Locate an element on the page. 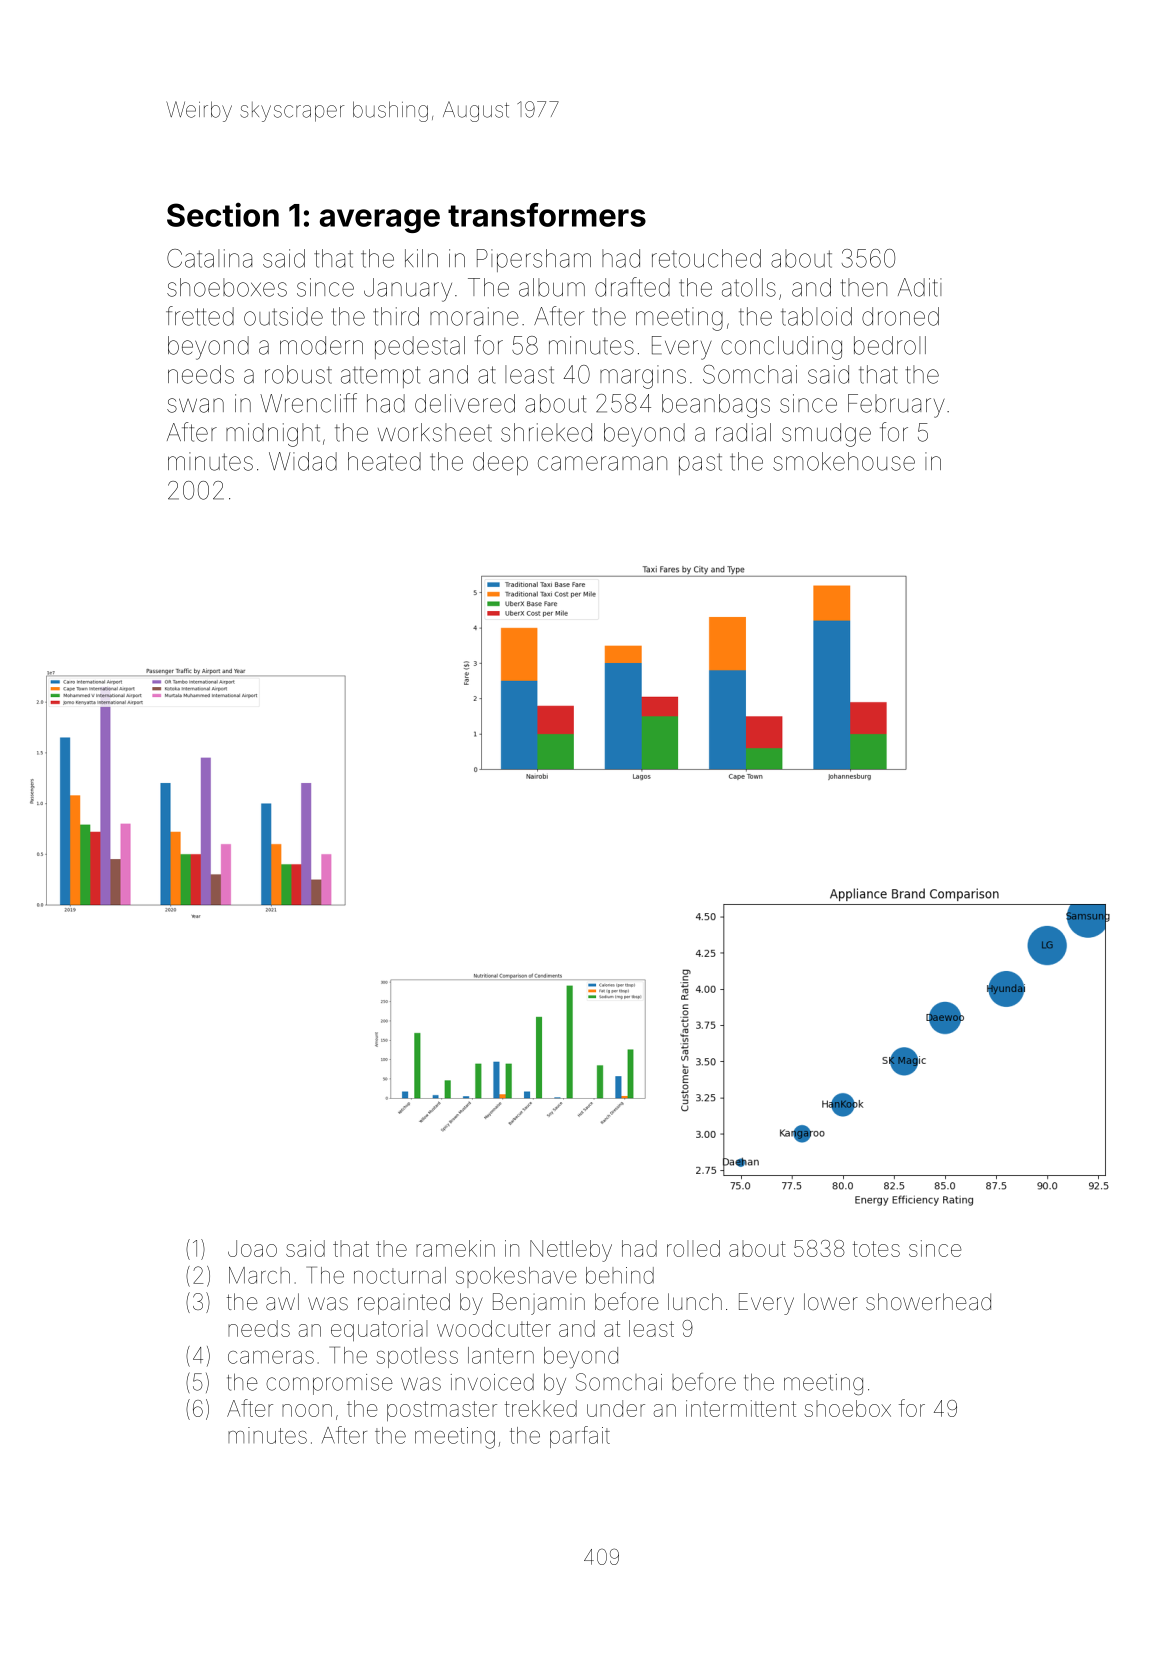  ramekin is located at coordinates (455, 1248).
